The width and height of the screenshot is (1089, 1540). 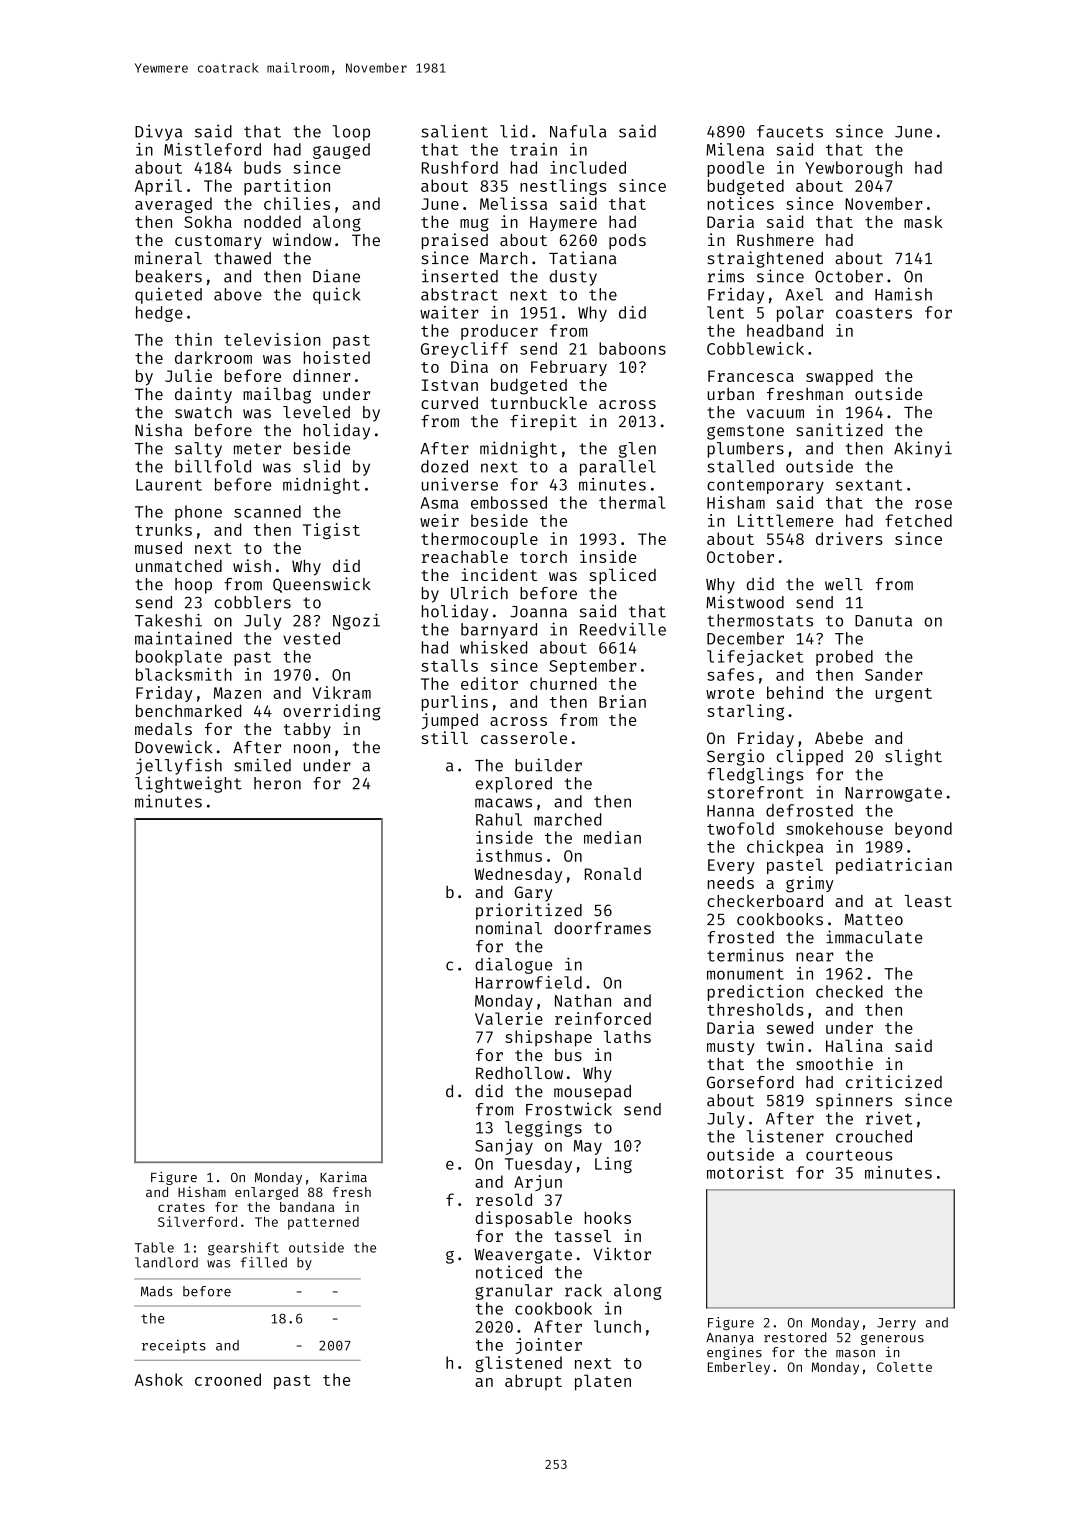 What do you see at coordinates (533, 1382) in the screenshot?
I see `abrupt` at bounding box center [533, 1382].
